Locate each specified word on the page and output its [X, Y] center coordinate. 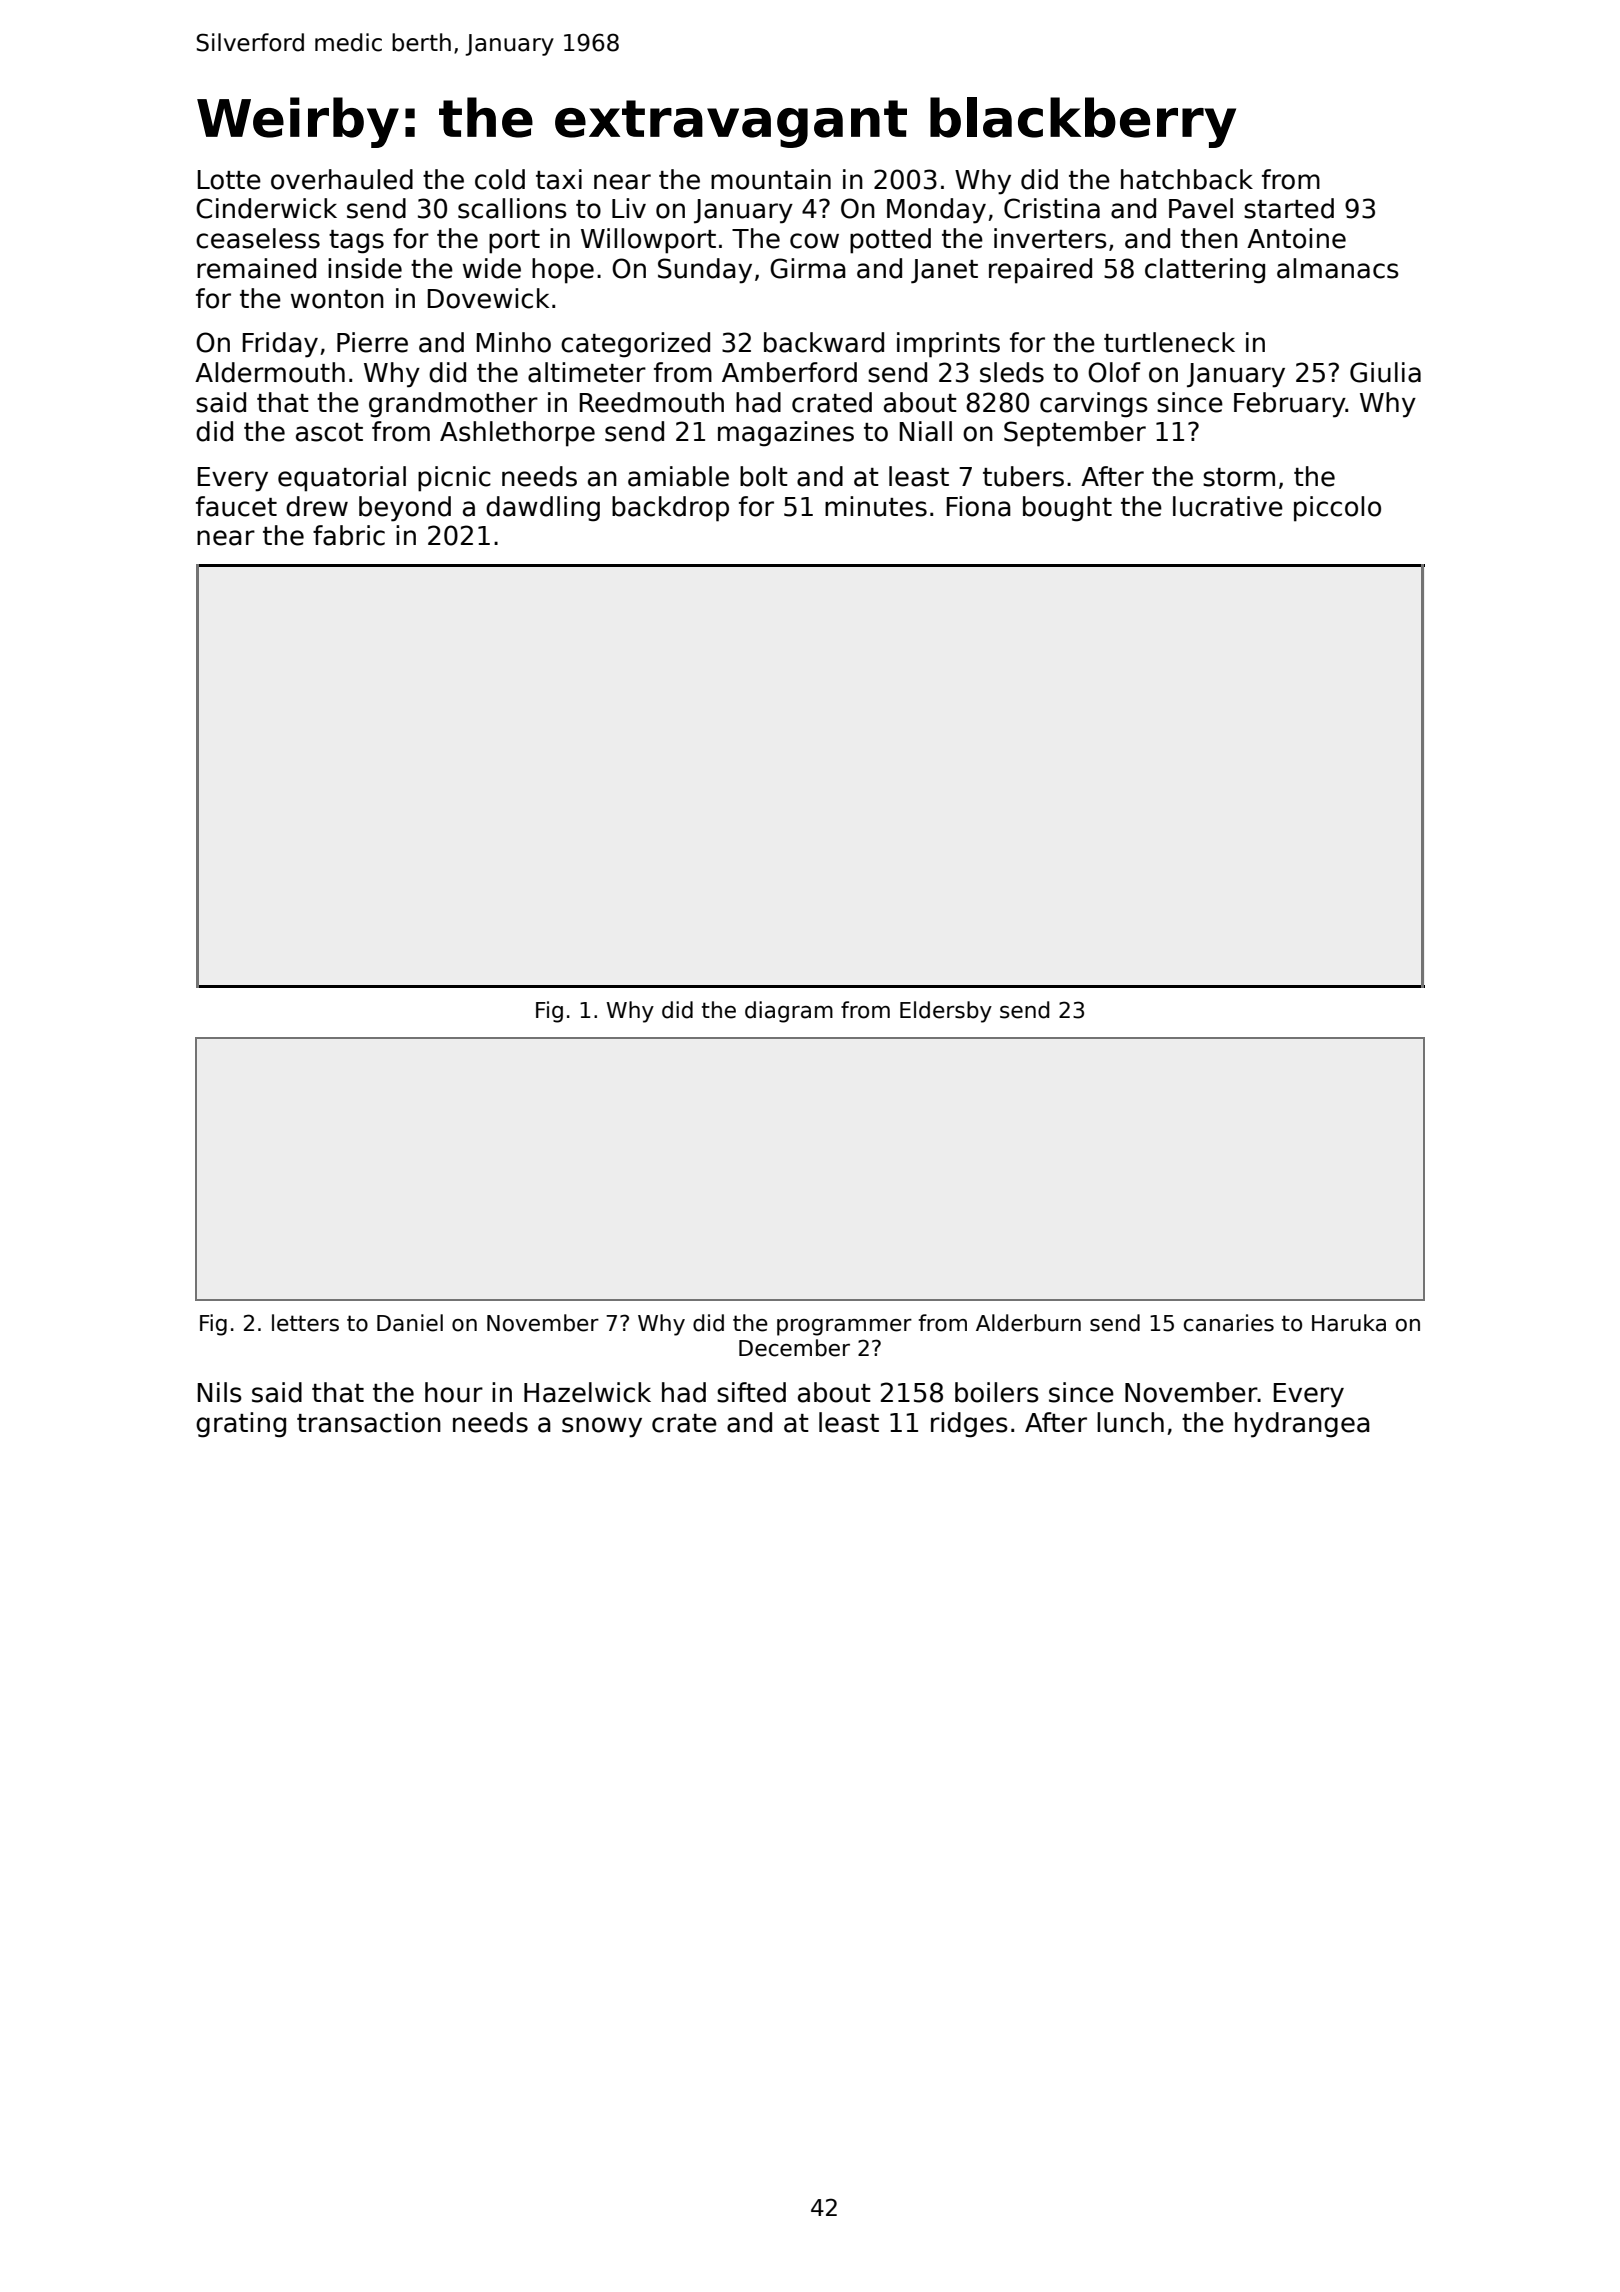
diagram [789, 1012]
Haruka [1349, 1323]
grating [241, 1425]
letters [305, 1323]
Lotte [229, 180]
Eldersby [946, 1012]
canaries [1229, 1323]
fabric [349, 535]
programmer [844, 1327]
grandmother [453, 405]
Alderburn [1028, 1323]
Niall [926, 431]
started [1289, 208]
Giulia [1385, 372]
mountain [771, 179]
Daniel [410, 1323]
